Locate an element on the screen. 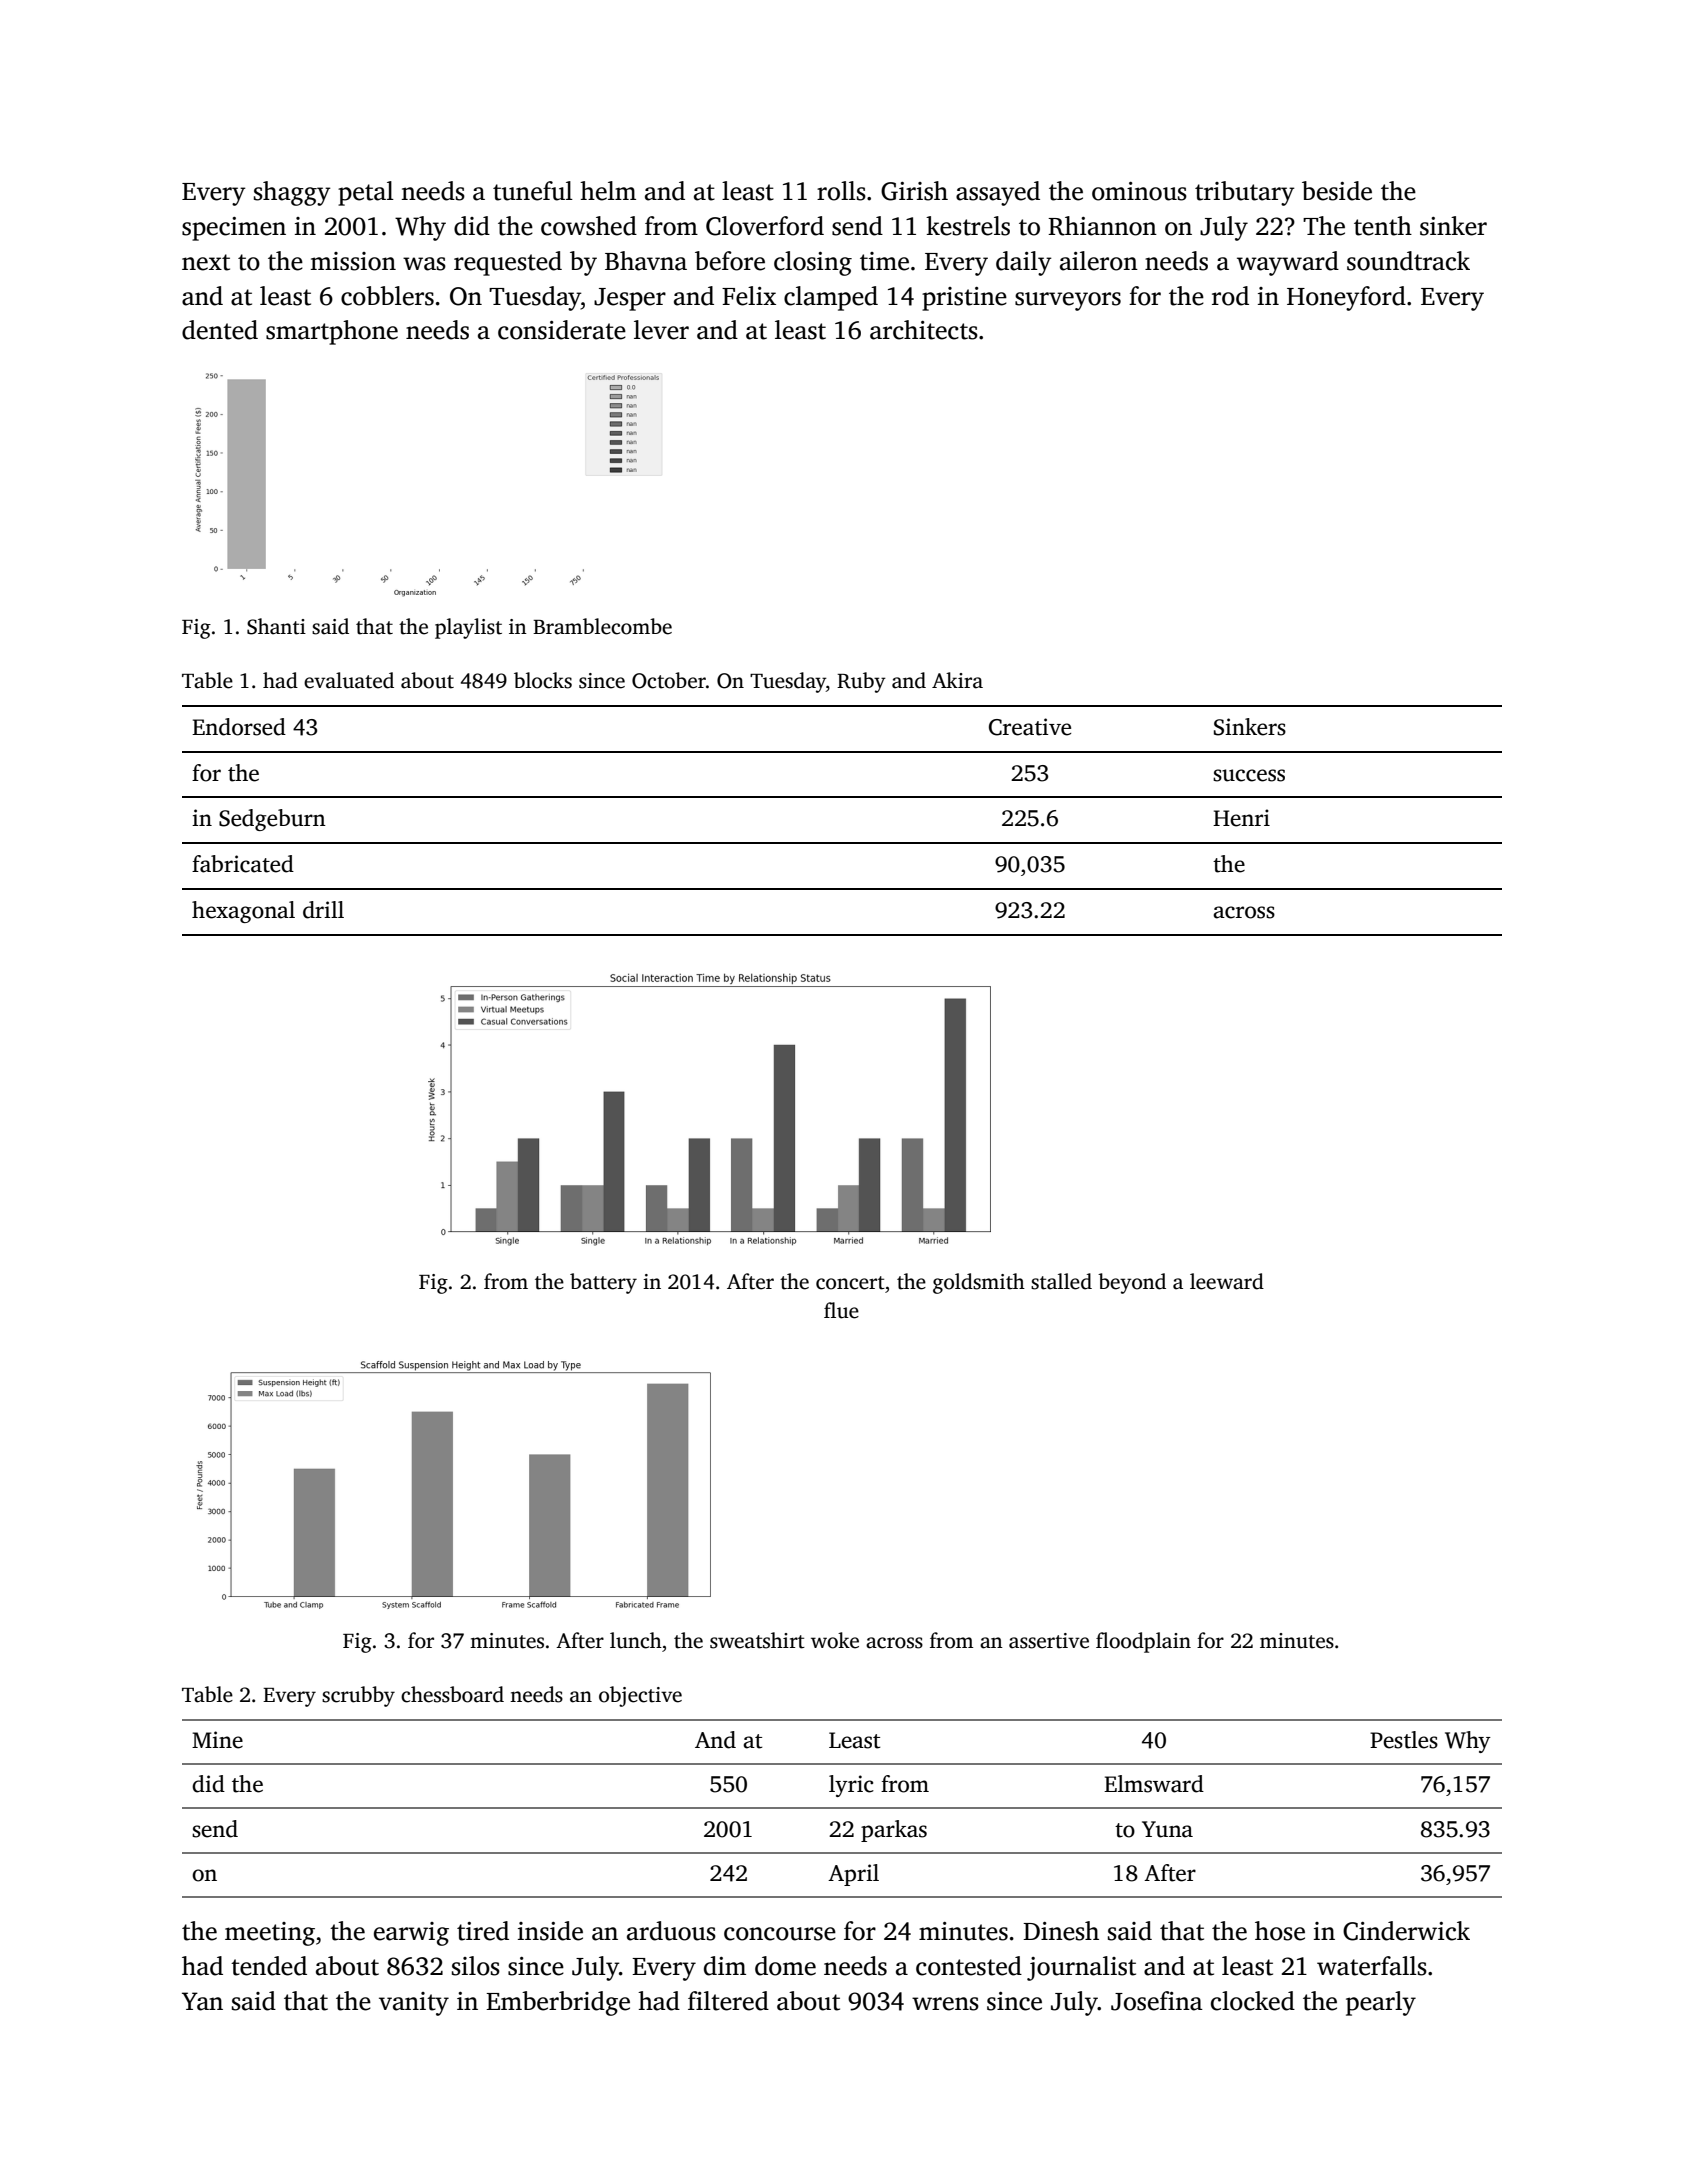 The width and height of the screenshot is (1683, 2178). leeward is located at coordinates (1227, 1281).
